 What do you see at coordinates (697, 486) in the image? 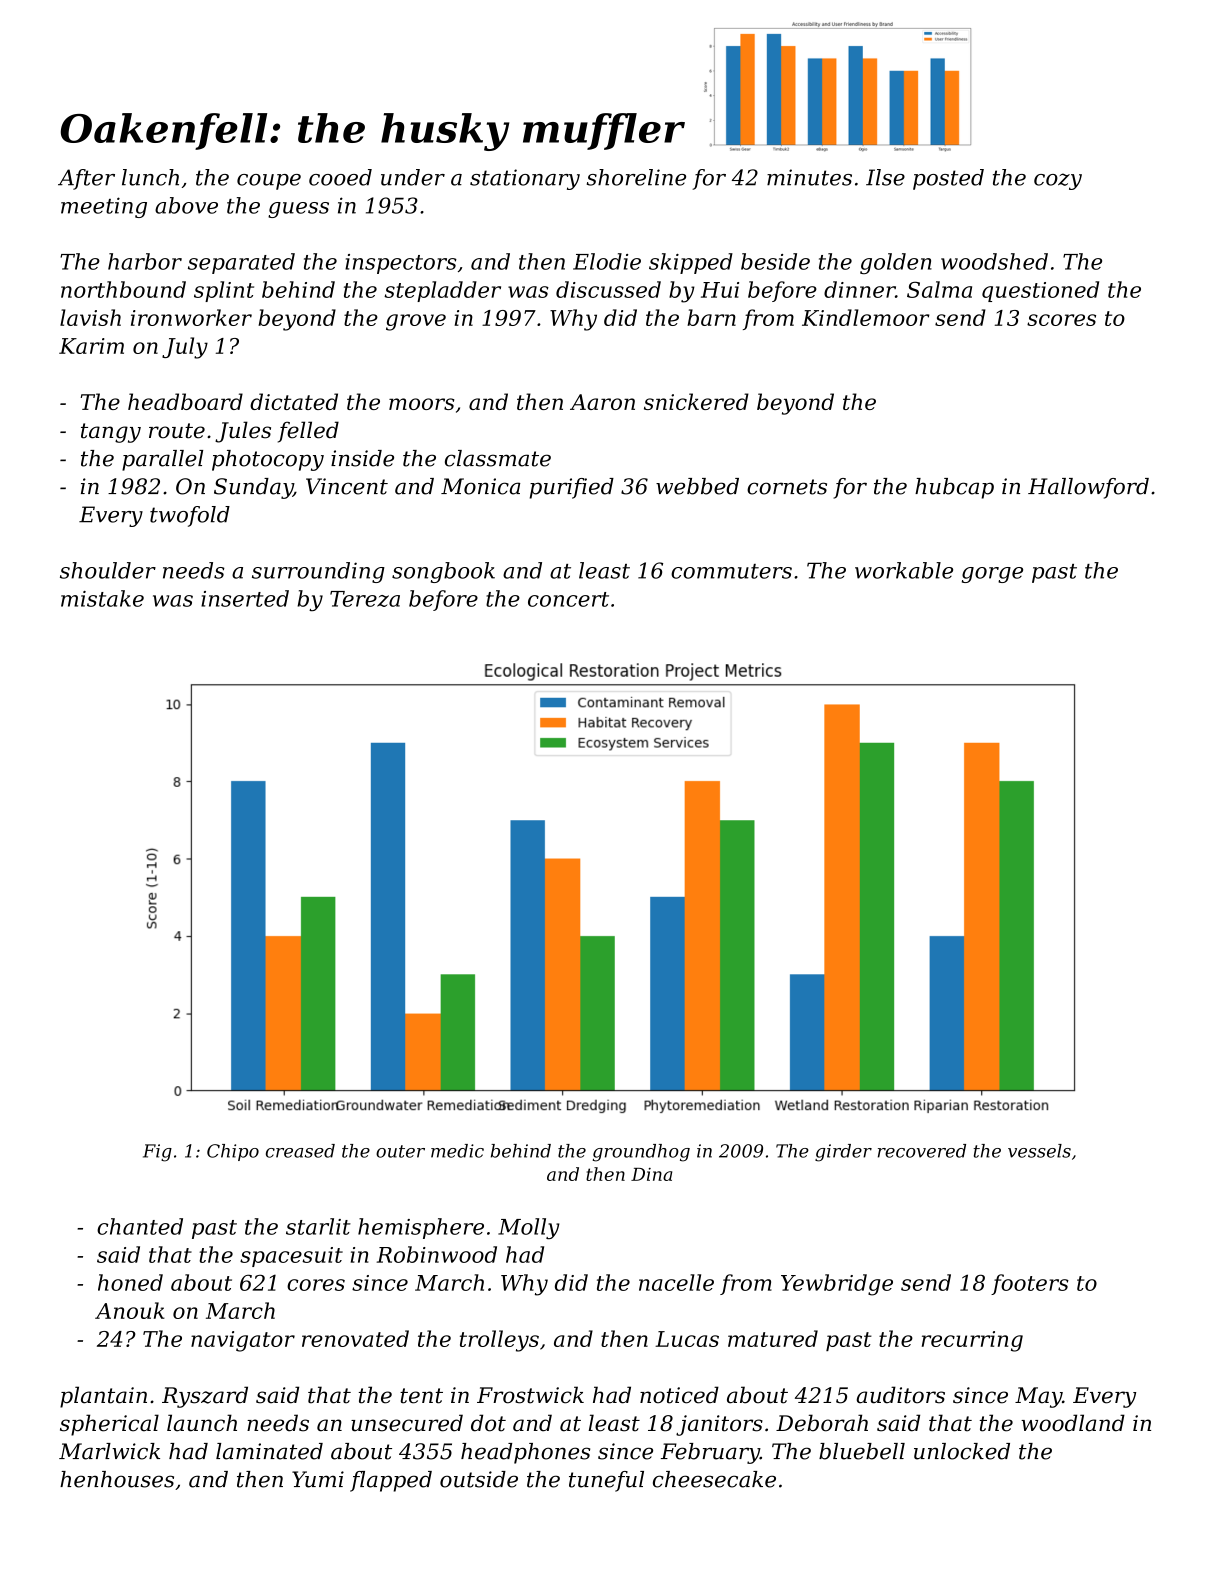
I see `webbed` at bounding box center [697, 486].
